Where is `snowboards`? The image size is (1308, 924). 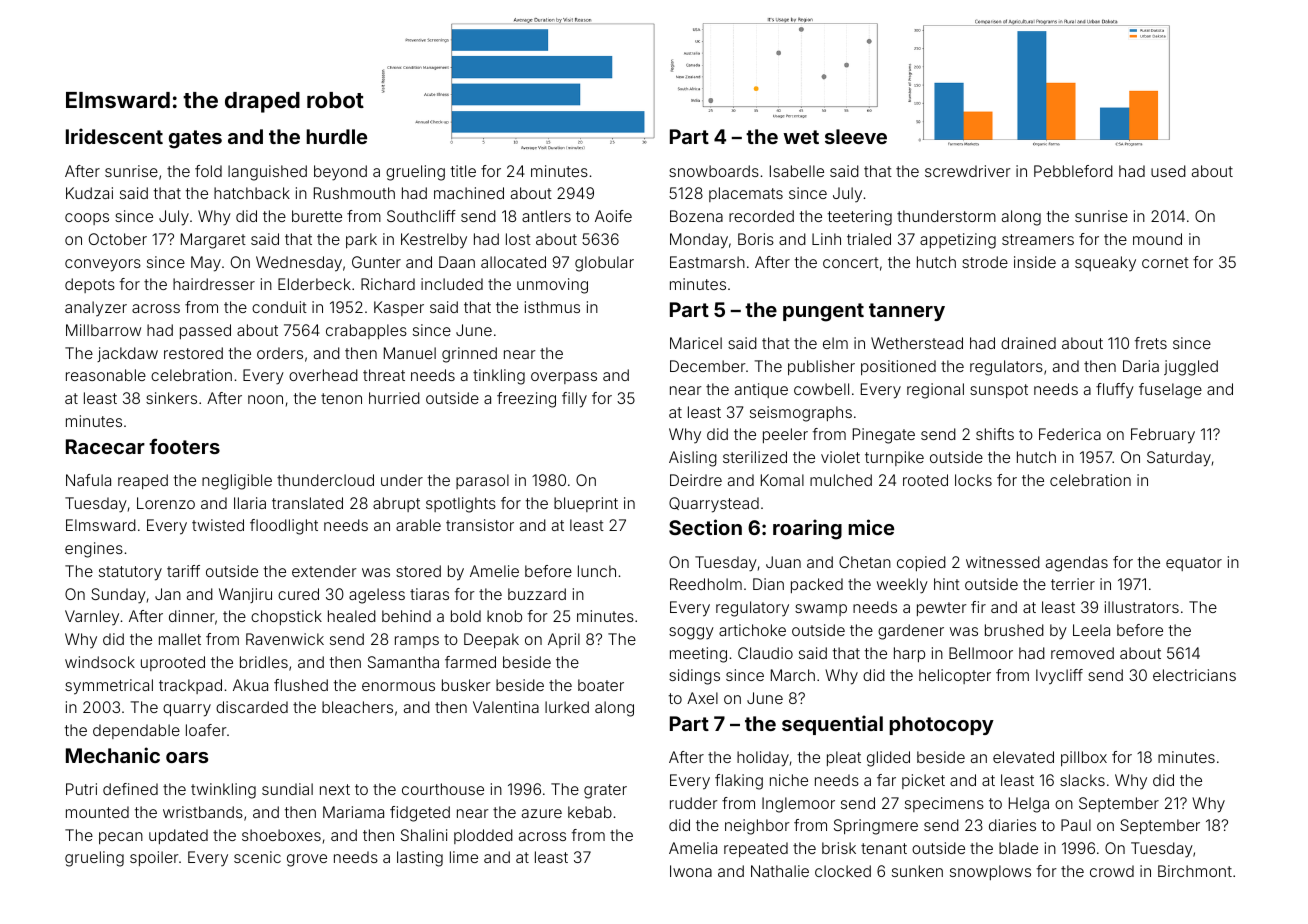
snowboards is located at coordinates (714, 171).
